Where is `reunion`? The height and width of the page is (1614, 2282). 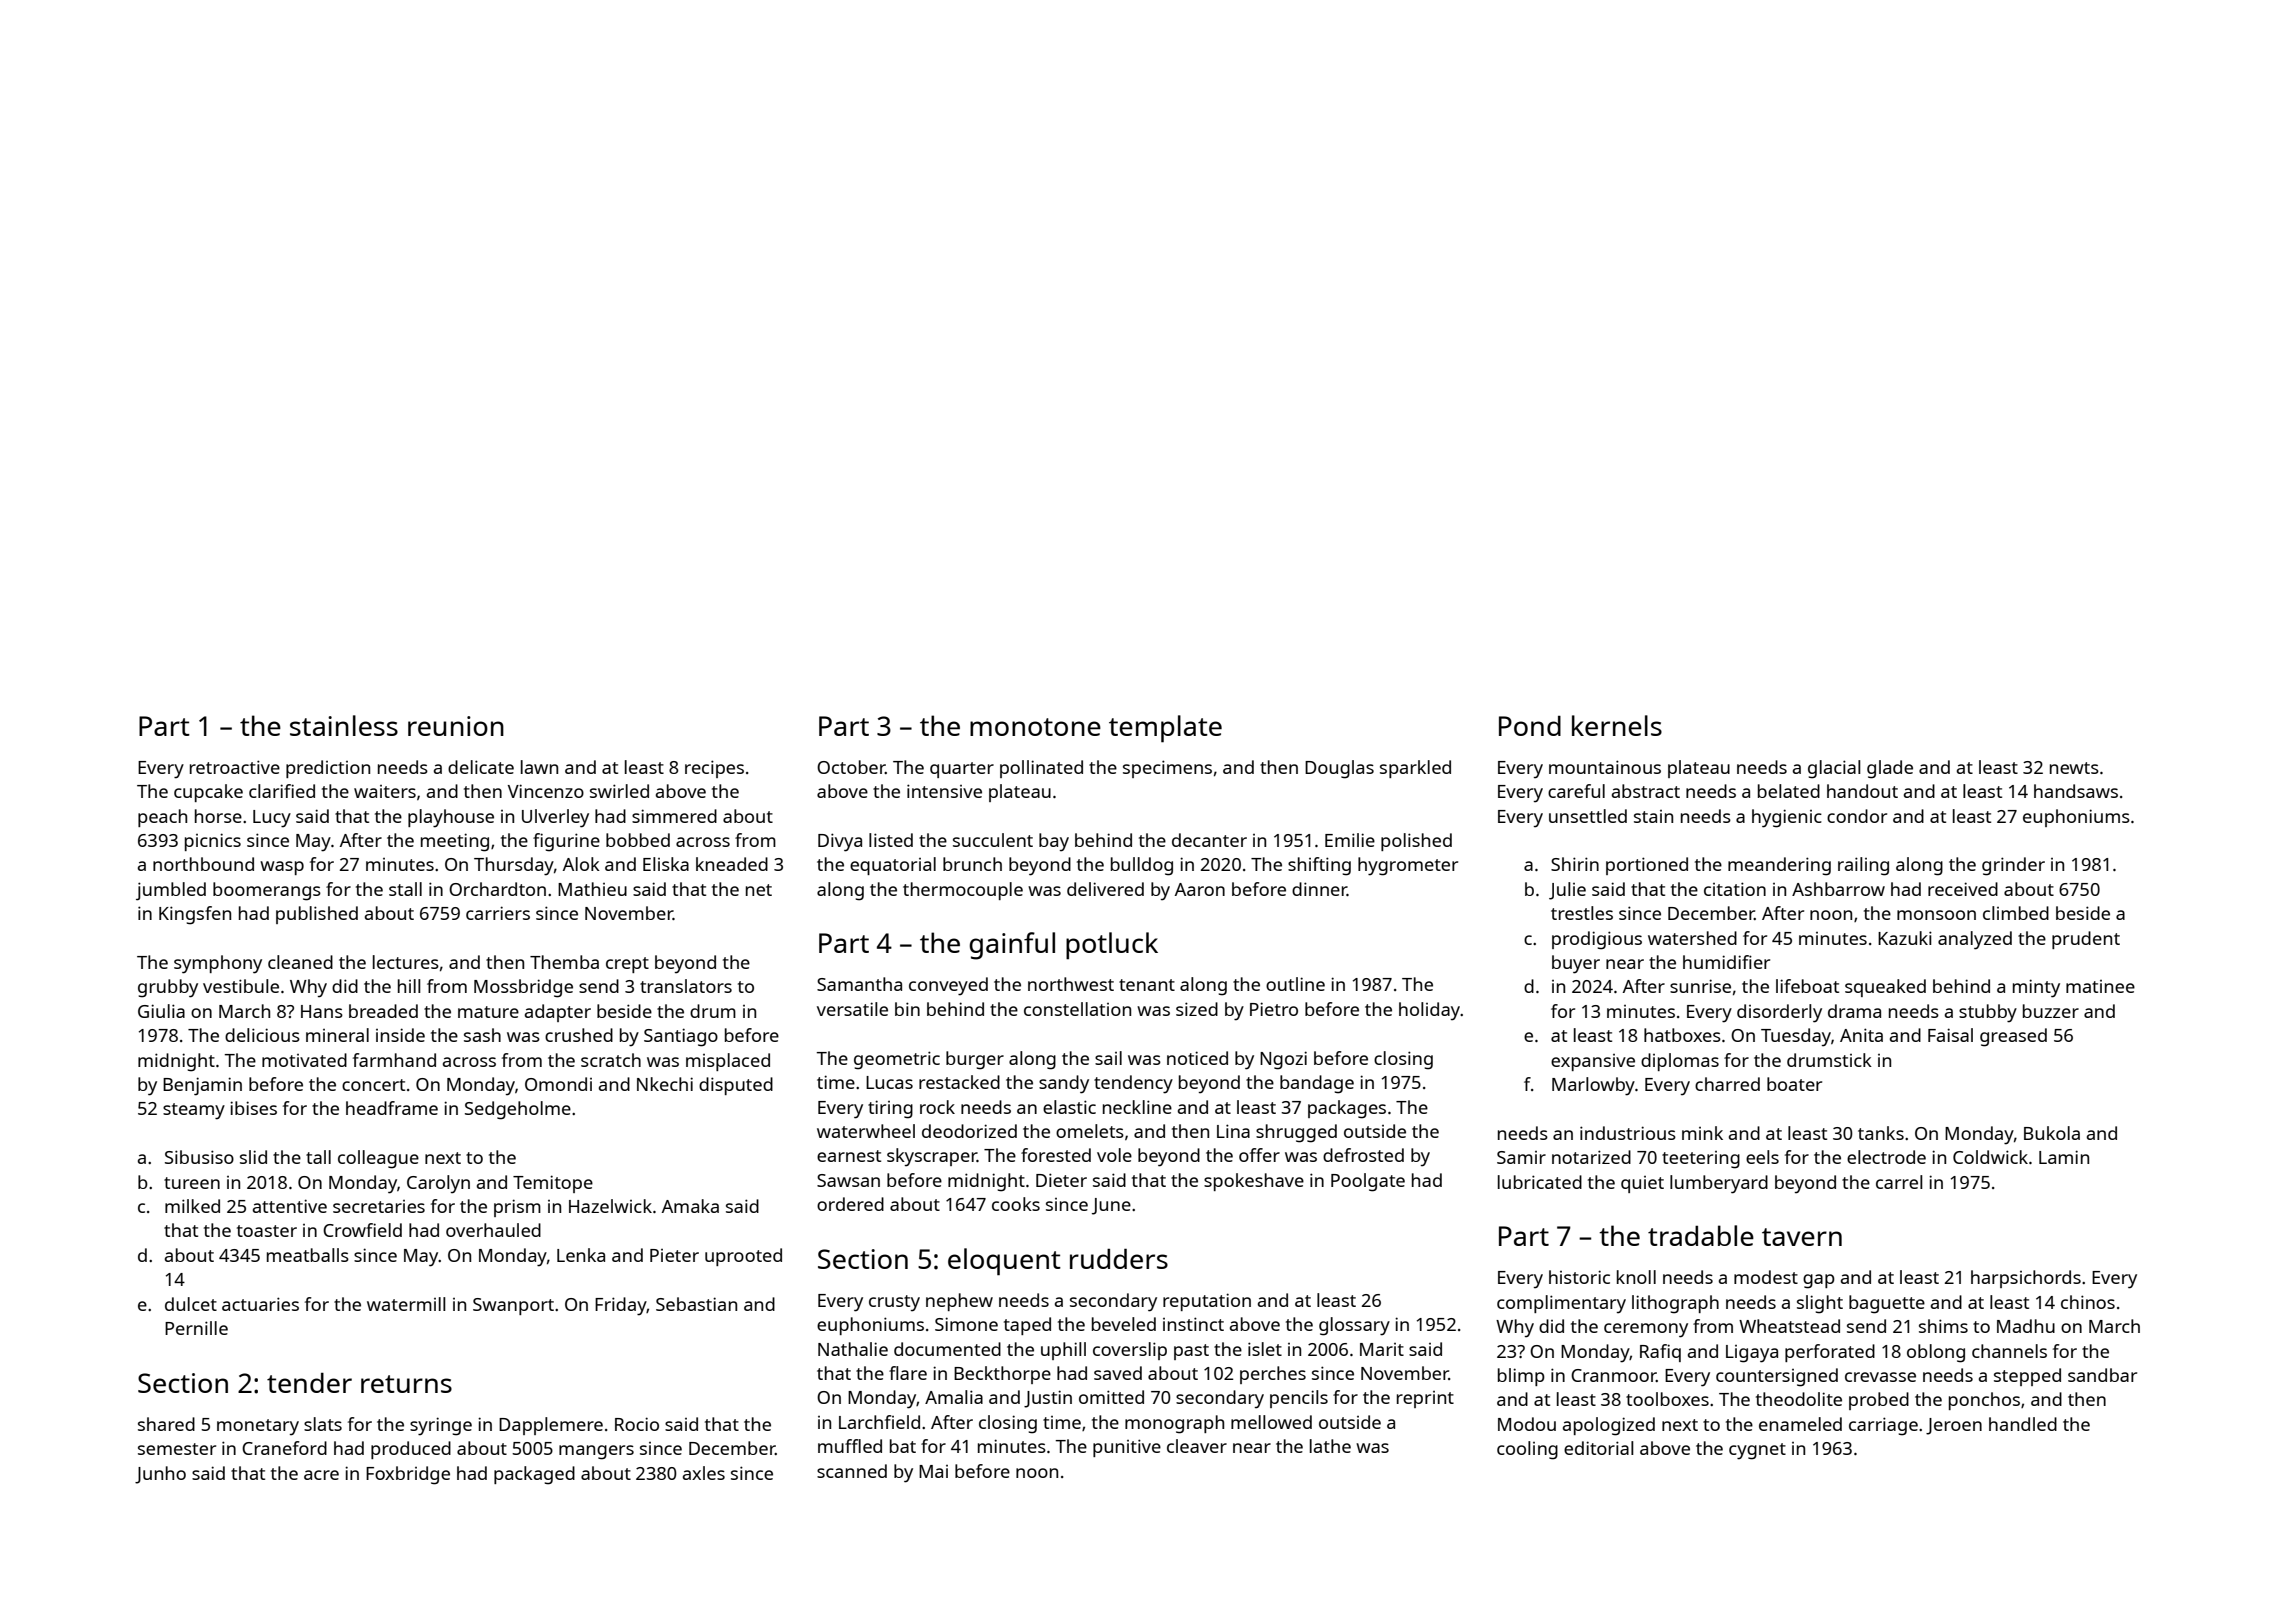 reunion is located at coordinates (456, 726).
